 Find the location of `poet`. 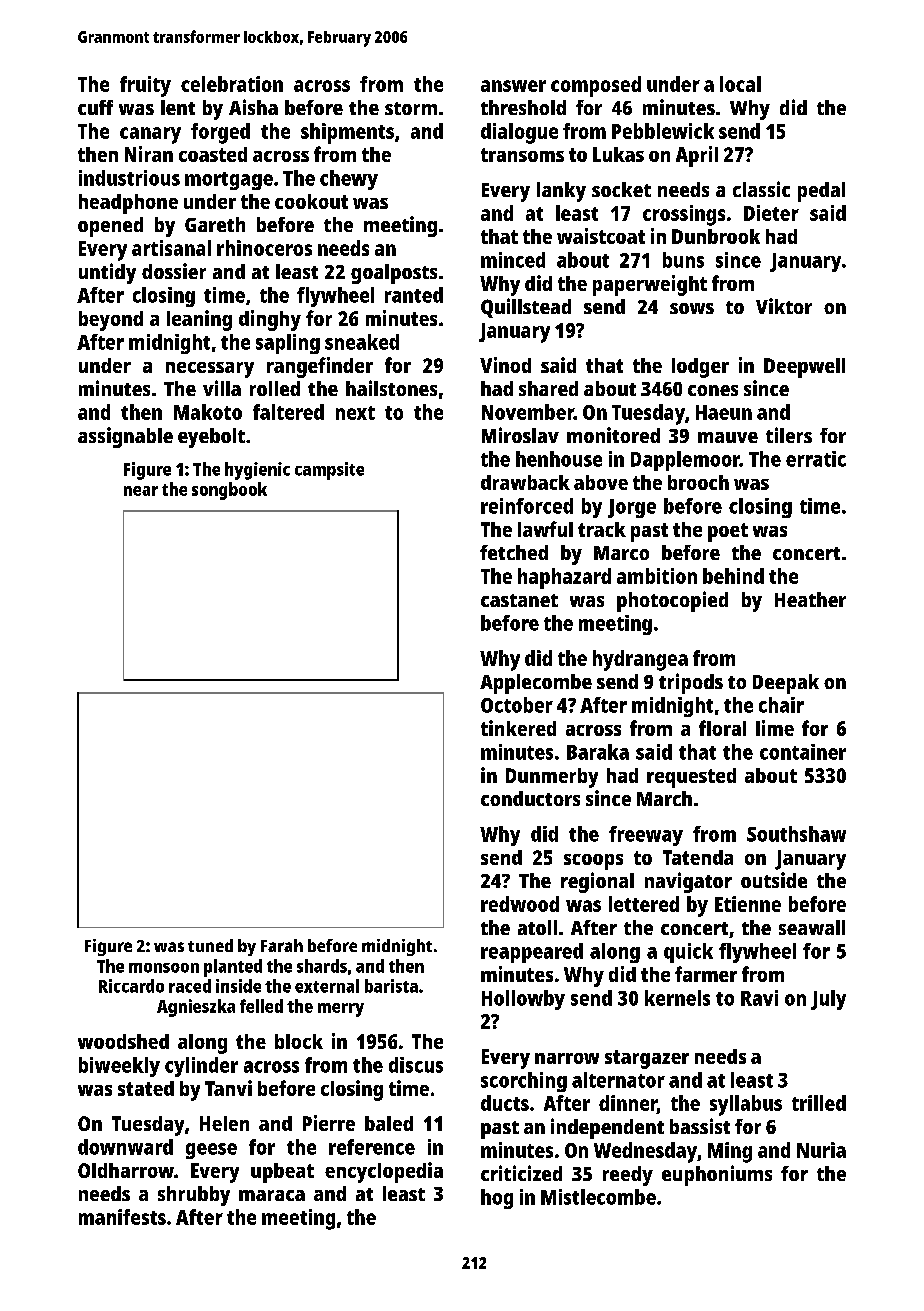

poet is located at coordinates (728, 532).
